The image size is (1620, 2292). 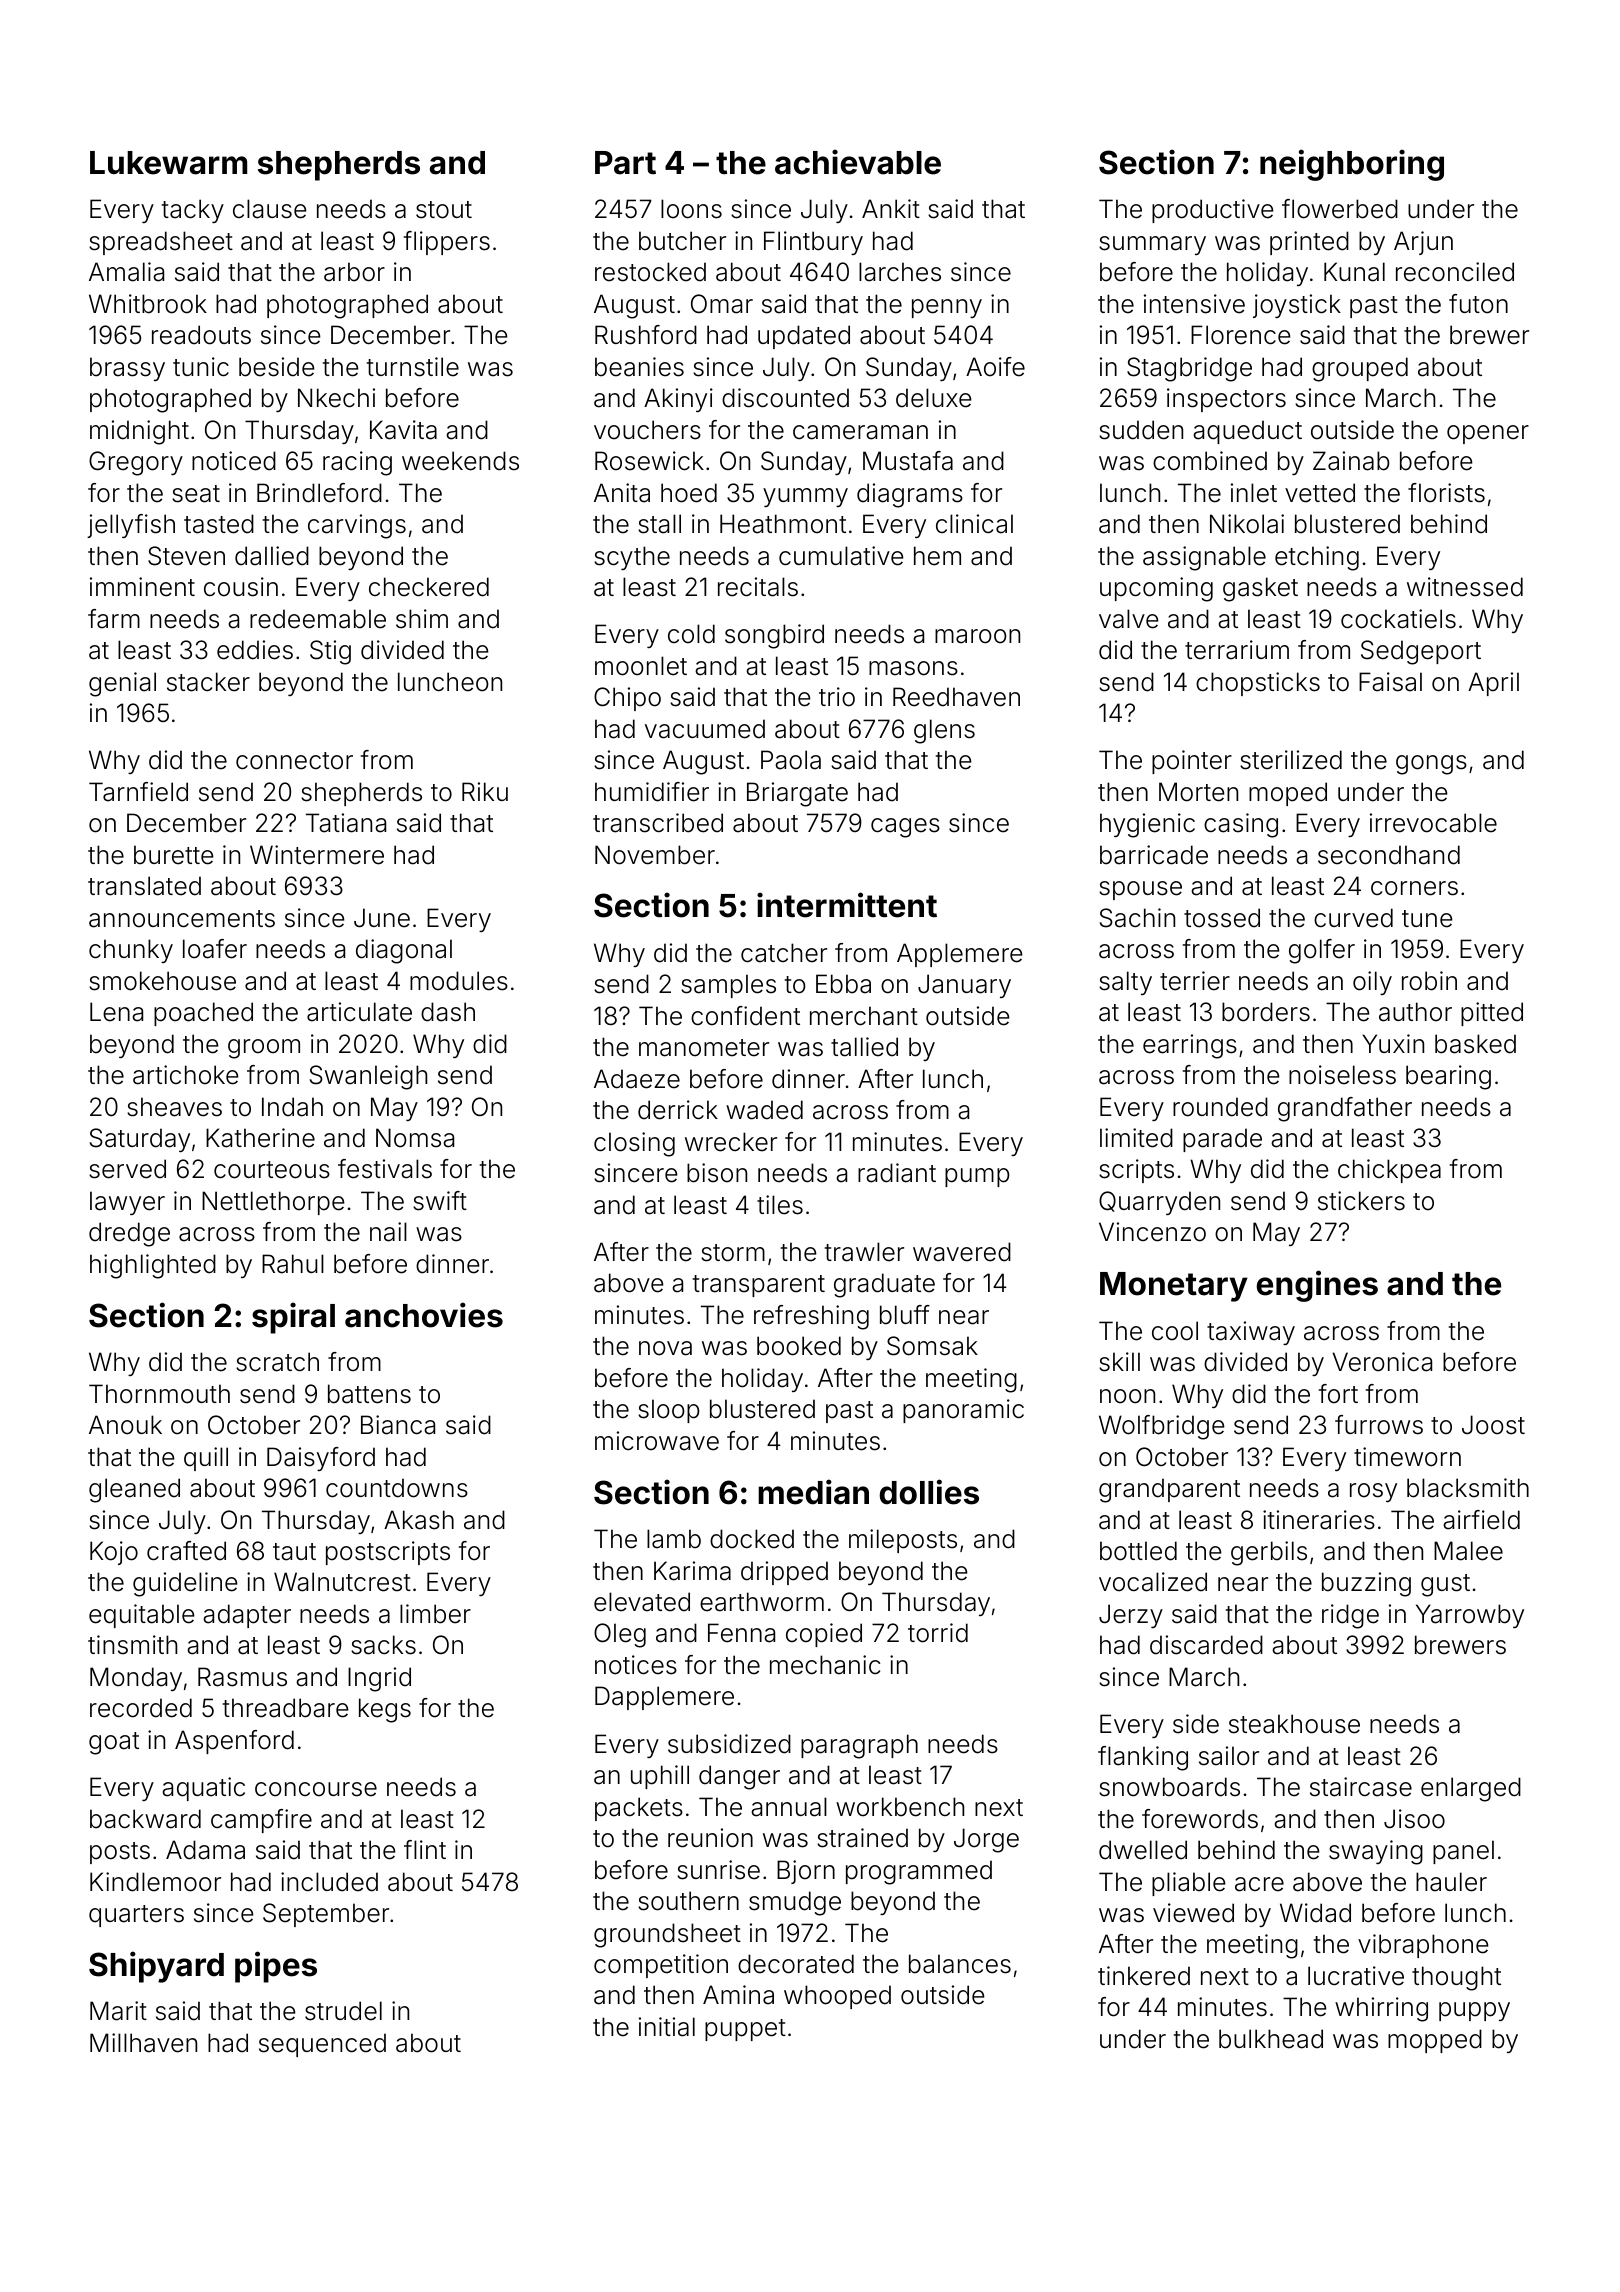 I want to click on sacks, so click(x=383, y=1645).
